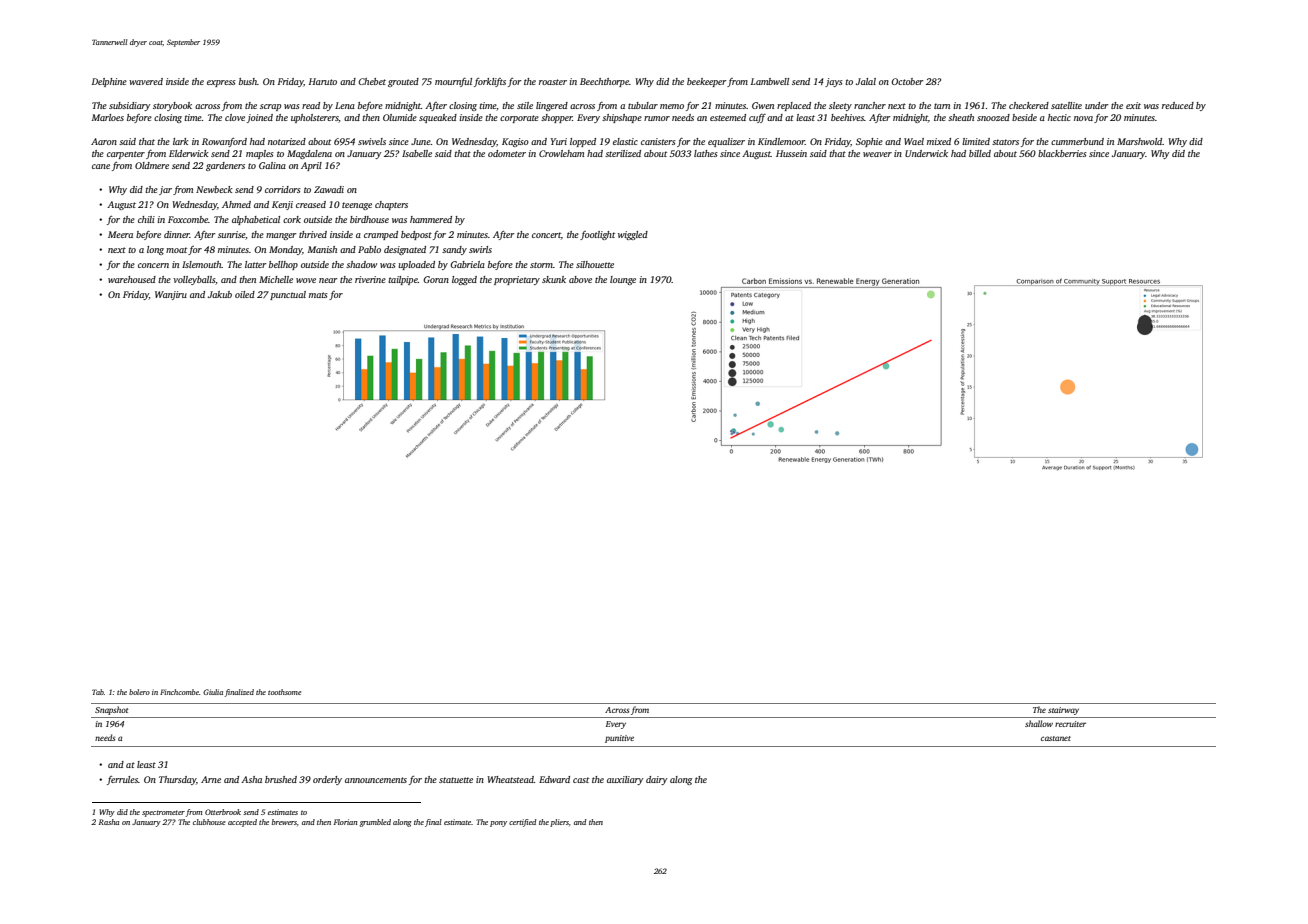 The image size is (1308, 924). What do you see at coordinates (517, 280) in the image?
I see `proprietary` at bounding box center [517, 280].
